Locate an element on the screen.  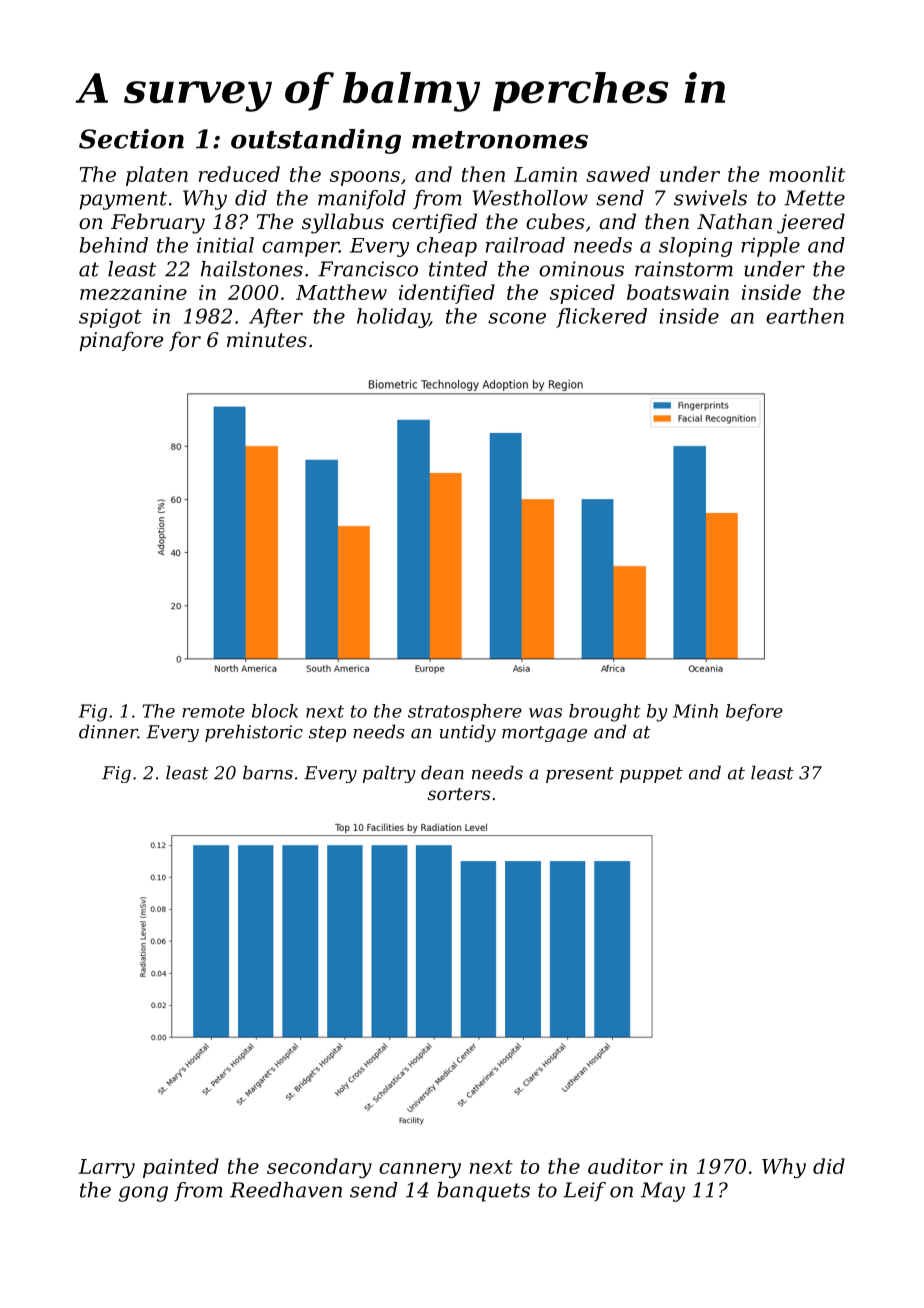
moonlit is located at coordinates (807, 174).
